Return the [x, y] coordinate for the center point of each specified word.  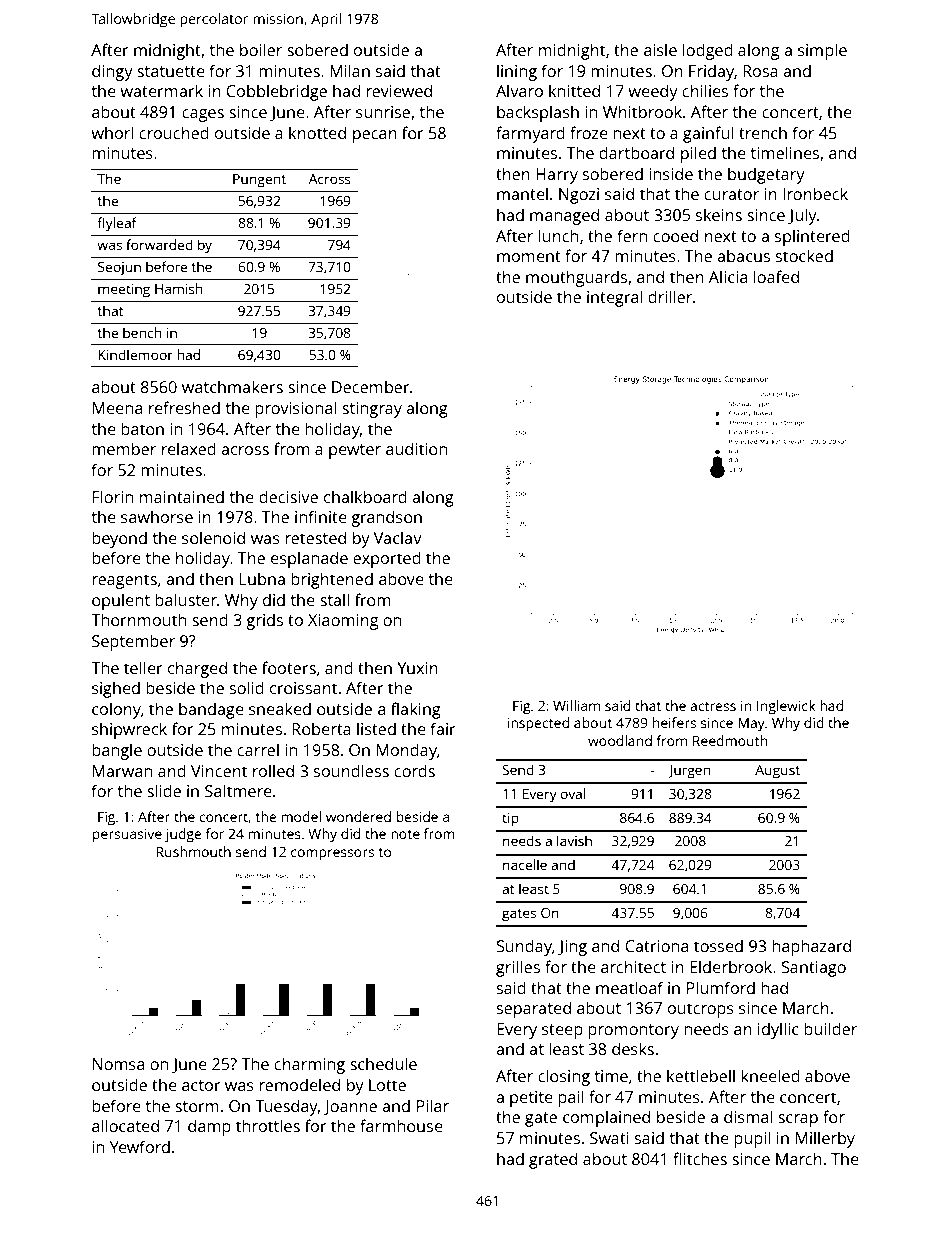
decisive [288, 496]
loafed [776, 276]
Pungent [259, 181]
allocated [125, 1125]
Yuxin [417, 668]
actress [713, 706]
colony [116, 710]
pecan [375, 136]
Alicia [728, 276]
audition [416, 448]
